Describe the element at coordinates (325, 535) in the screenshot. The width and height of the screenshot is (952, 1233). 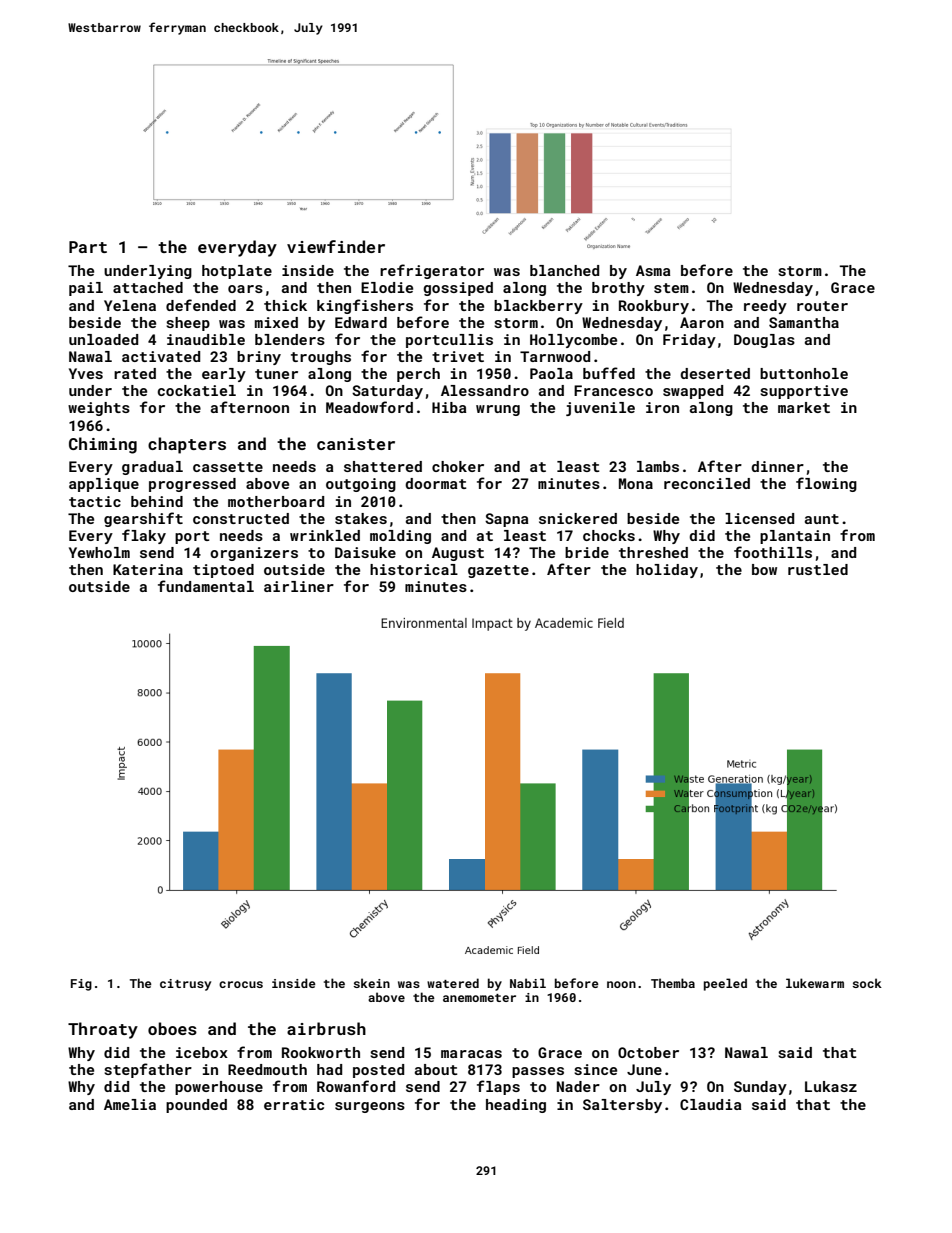
I see `wrinkled` at that location.
